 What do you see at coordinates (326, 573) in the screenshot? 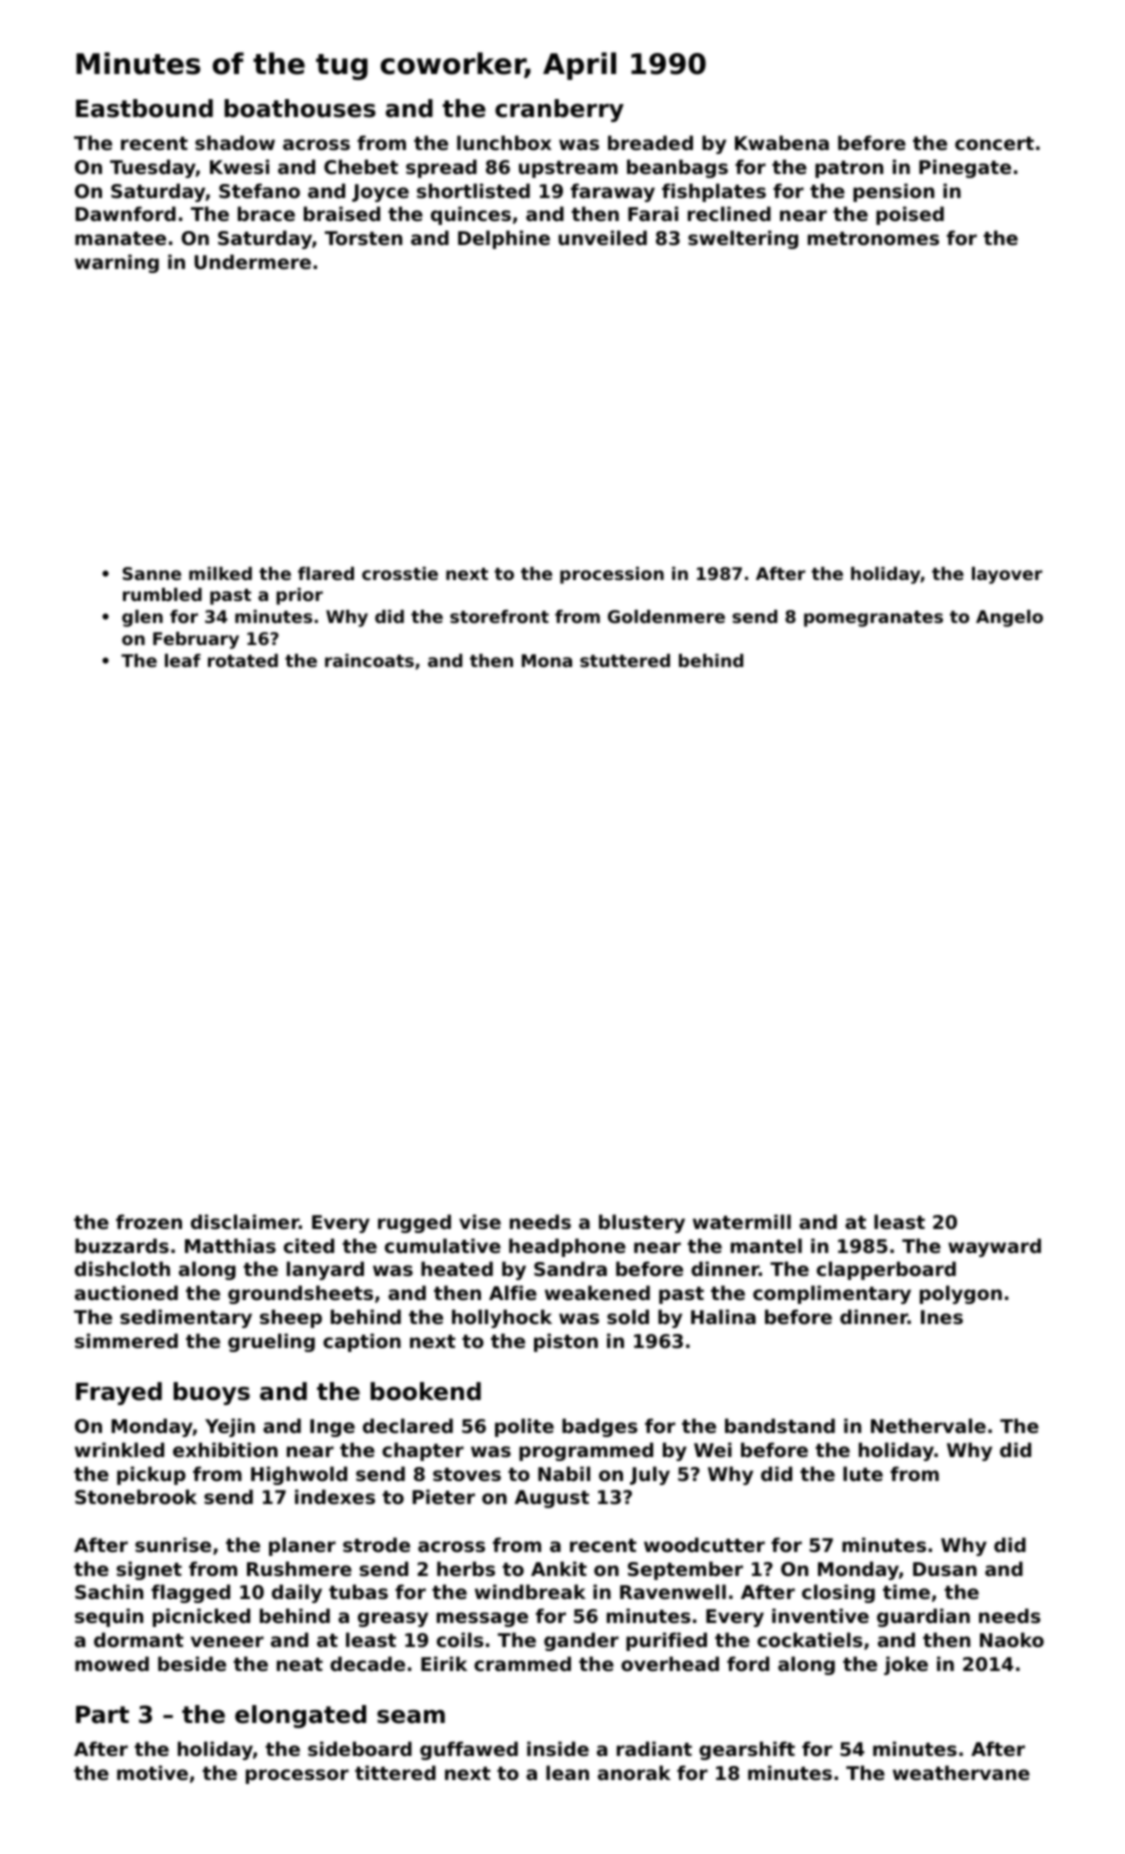
I see `flared` at bounding box center [326, 573].
